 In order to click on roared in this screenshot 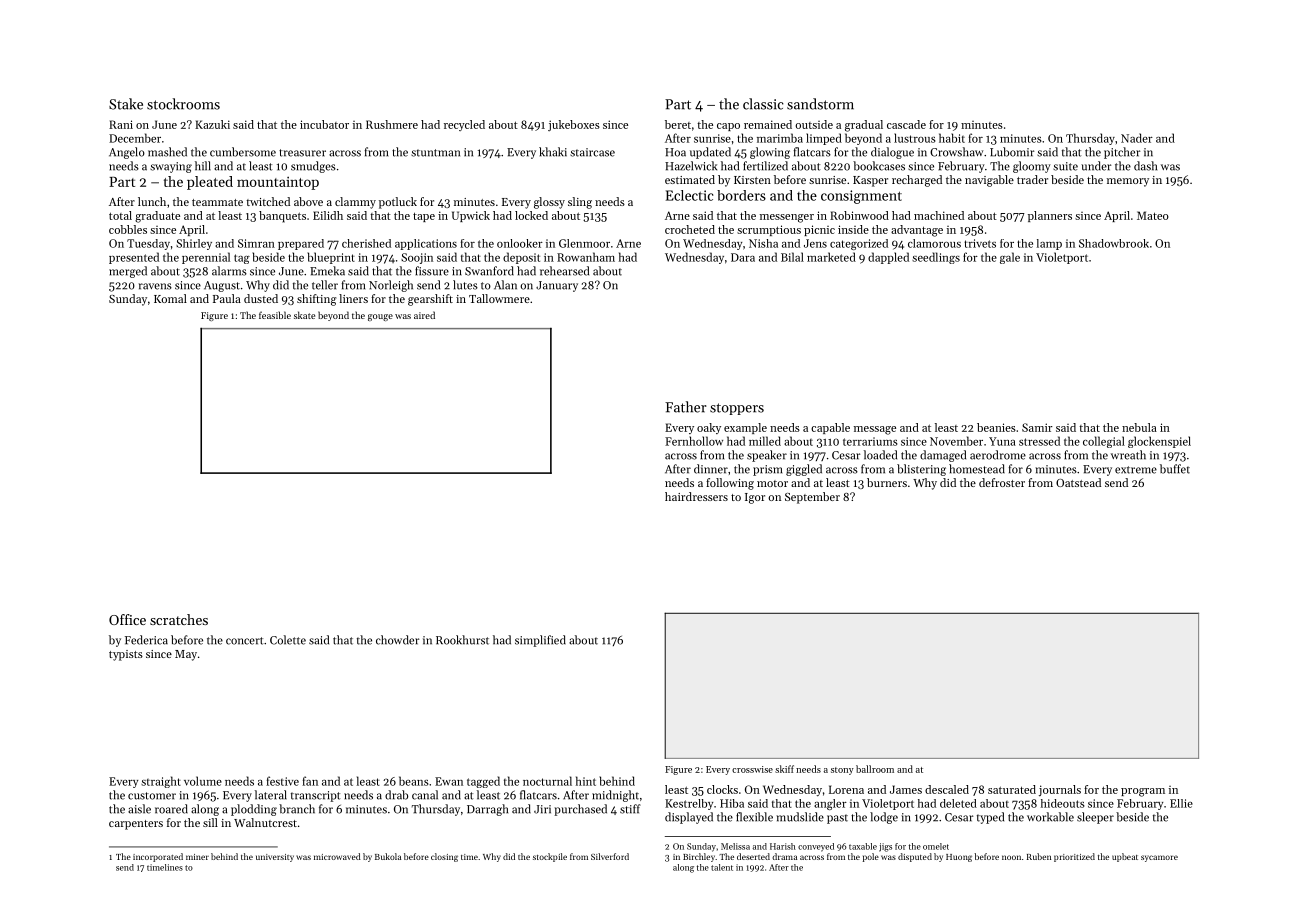, I will do `click(171, 809)`.
